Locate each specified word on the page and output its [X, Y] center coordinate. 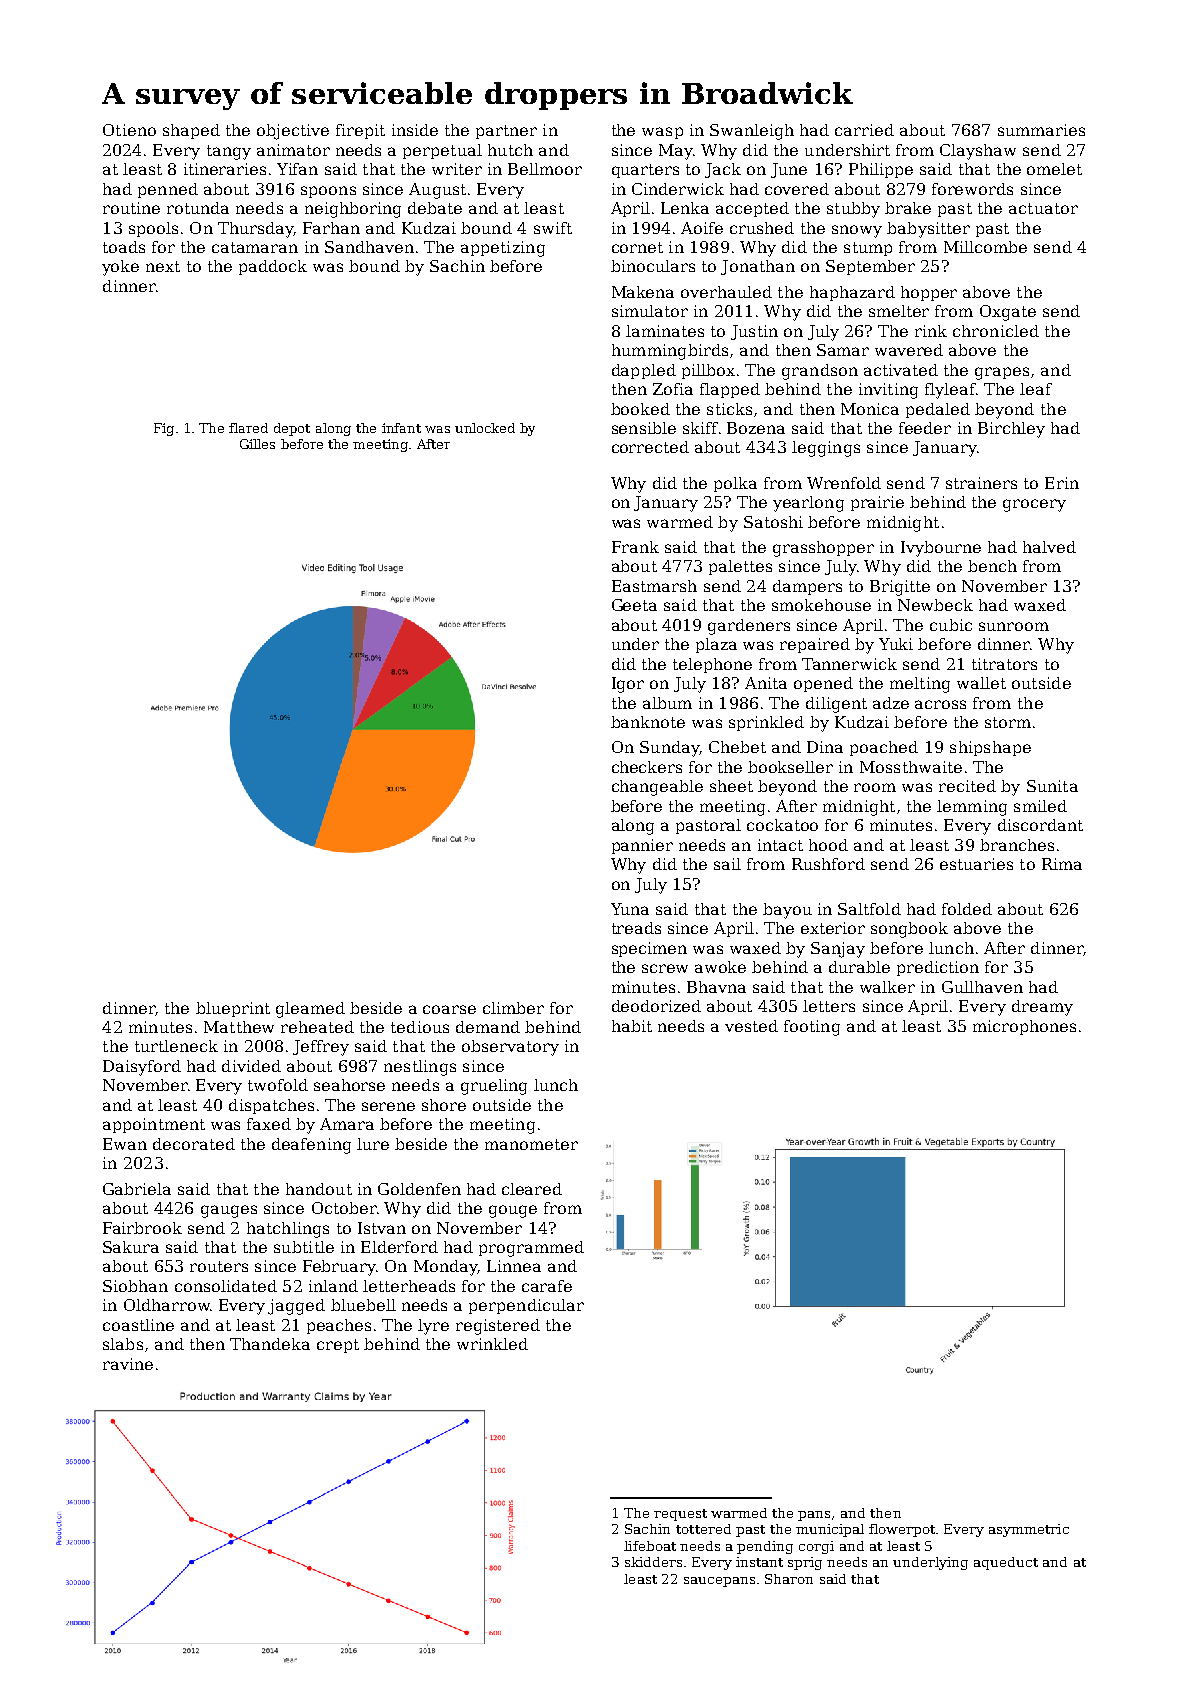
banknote [648, 722]
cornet [637, 247]
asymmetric [1029, 1530]
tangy [229, 152]
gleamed [310, 1010]
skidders [653, 1562]
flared [248, 428]
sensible [644, 428]
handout [319, 1189]
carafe [547, 1286]
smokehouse [821, 605]
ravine [128, 1364]
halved [1049, 547]
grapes [1002, 373]
